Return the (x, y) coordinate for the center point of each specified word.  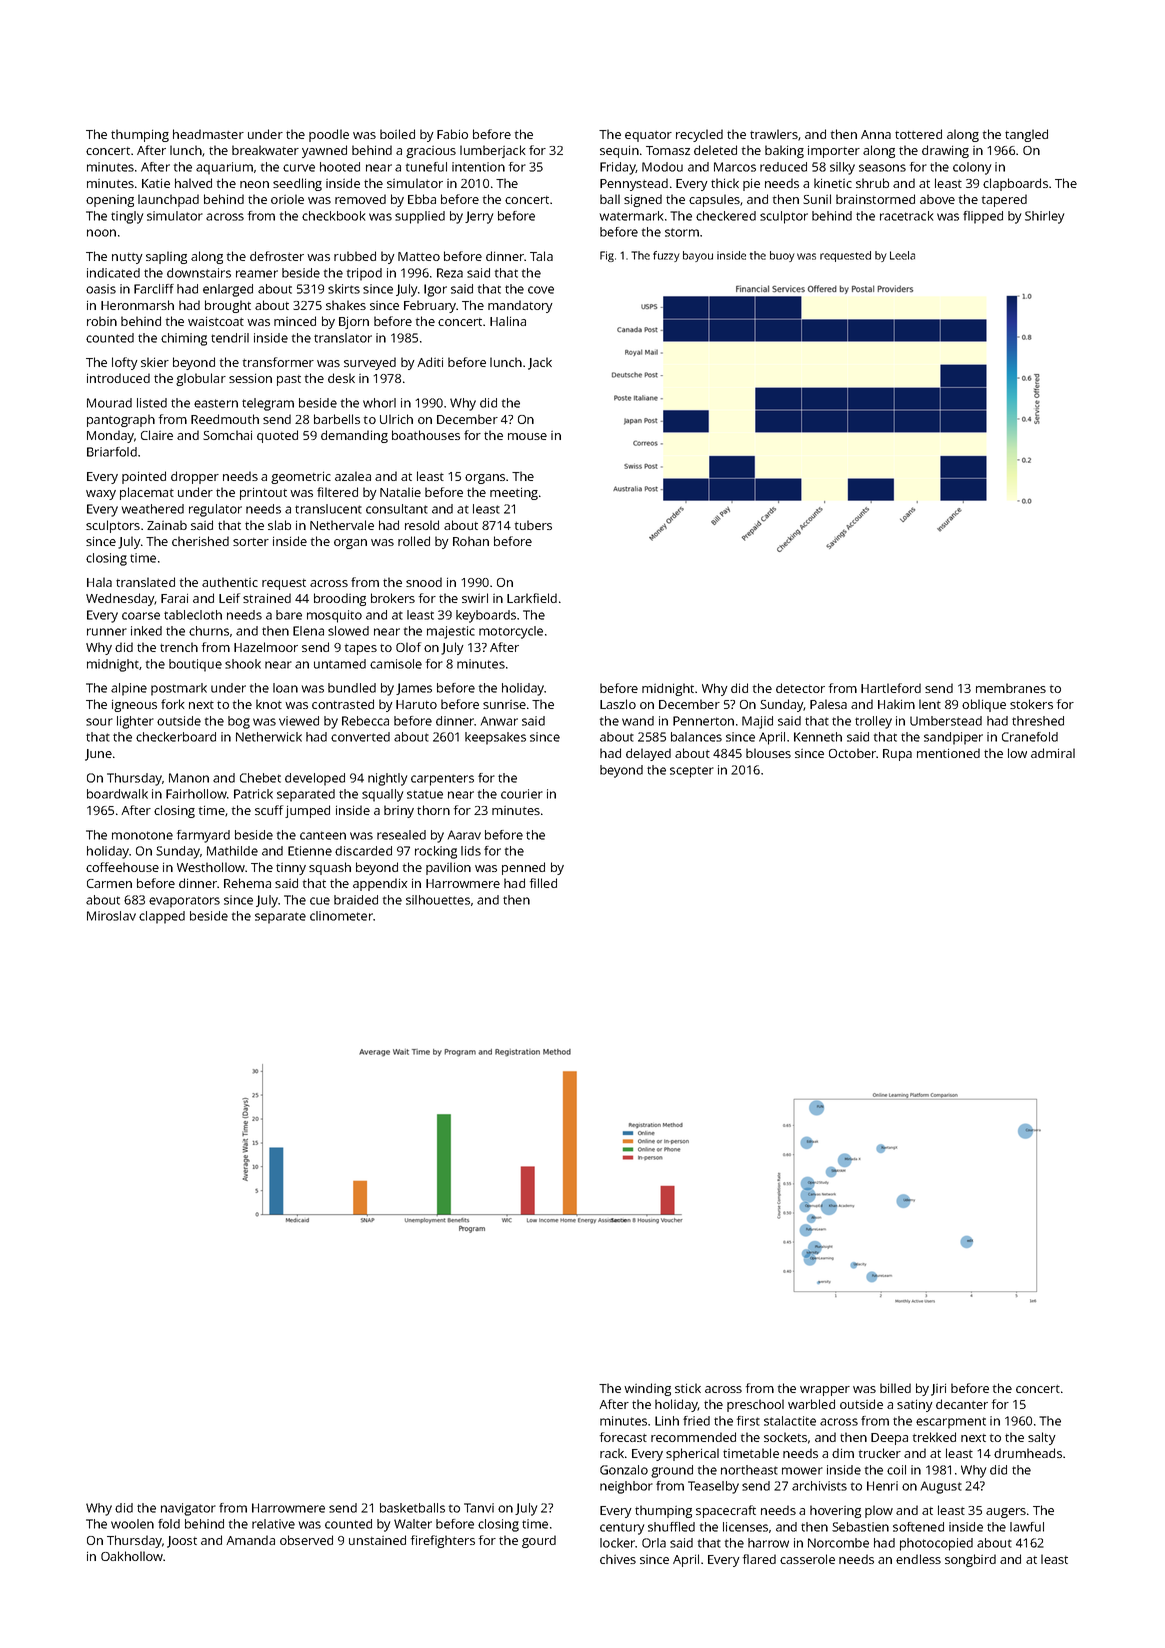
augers (1006, 1513)
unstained (377, 1540)
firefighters (443, 1541)
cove (541, 290)
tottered (918, 134)
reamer (257, 274)
